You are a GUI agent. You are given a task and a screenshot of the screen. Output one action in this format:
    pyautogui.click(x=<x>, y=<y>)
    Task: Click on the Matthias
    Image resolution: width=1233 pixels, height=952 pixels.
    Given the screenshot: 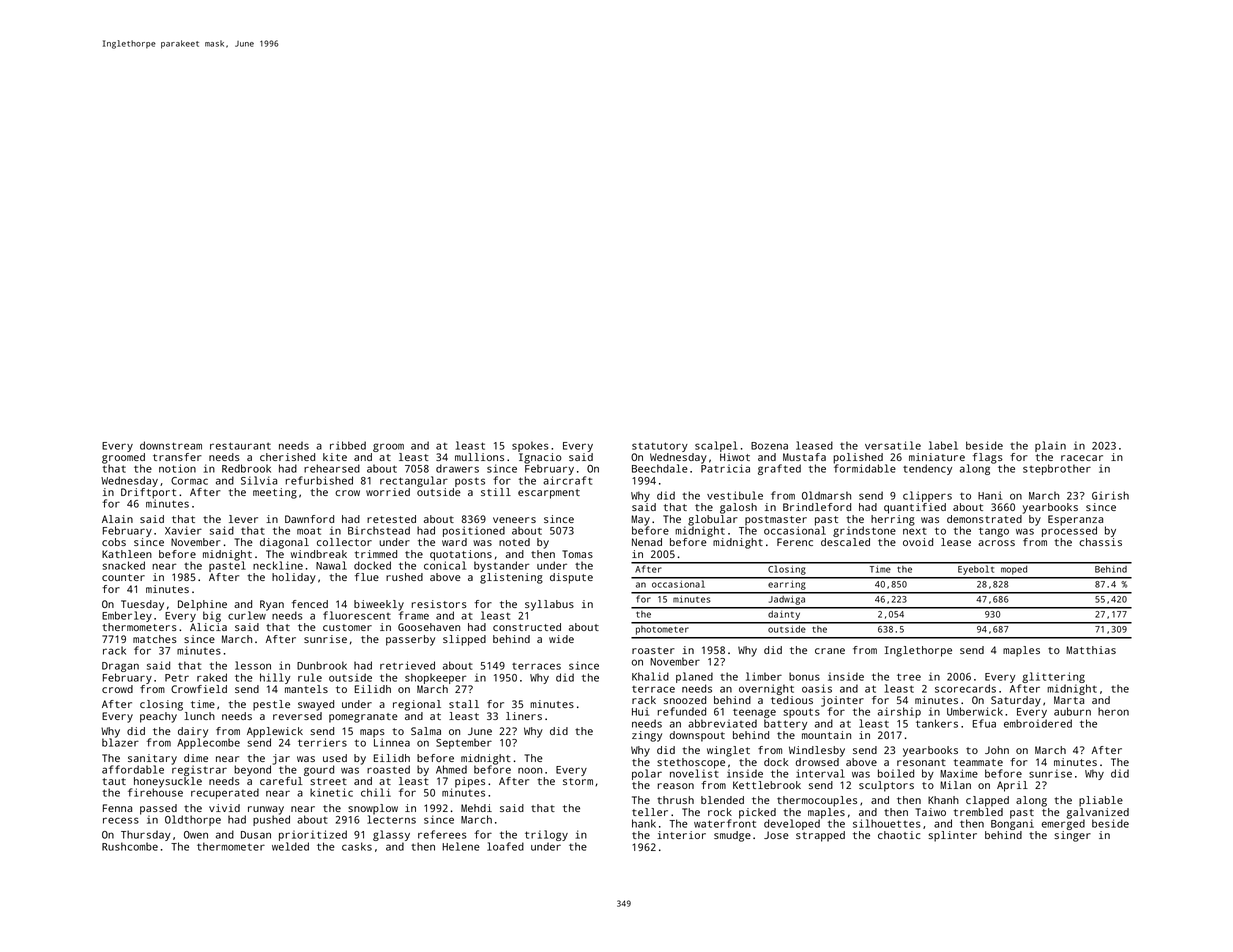 What is the action you would take?
    pyautogui.click(x=1091, y=650)
